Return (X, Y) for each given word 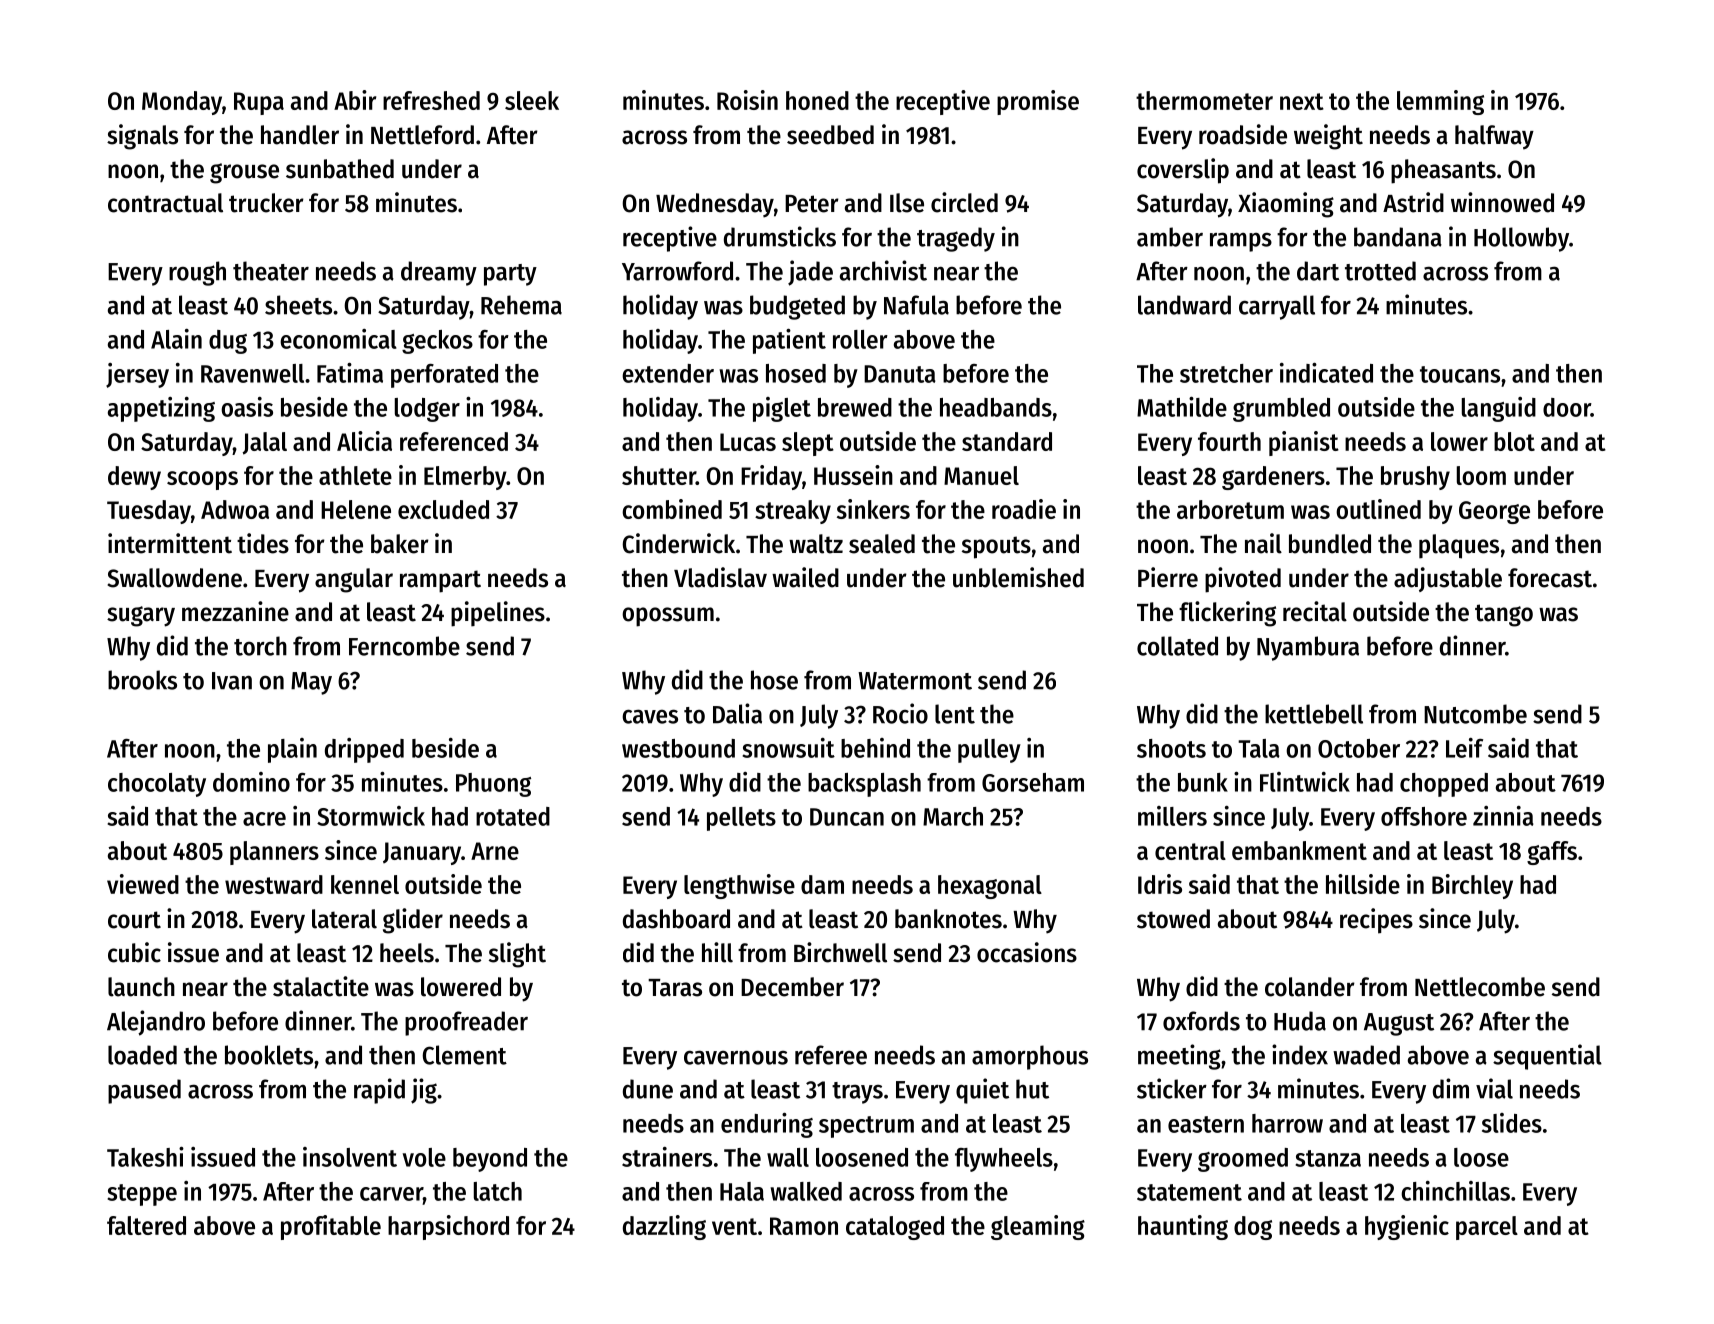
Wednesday (715, 205)
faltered (146, 1225)
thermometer (1204, 100)
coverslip (1183, 171)
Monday (182, 103)
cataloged (895, 1228)
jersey (137, 375)
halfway (1494, 137)
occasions (1027, 952)
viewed (143, 884)
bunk (1203, 782)
